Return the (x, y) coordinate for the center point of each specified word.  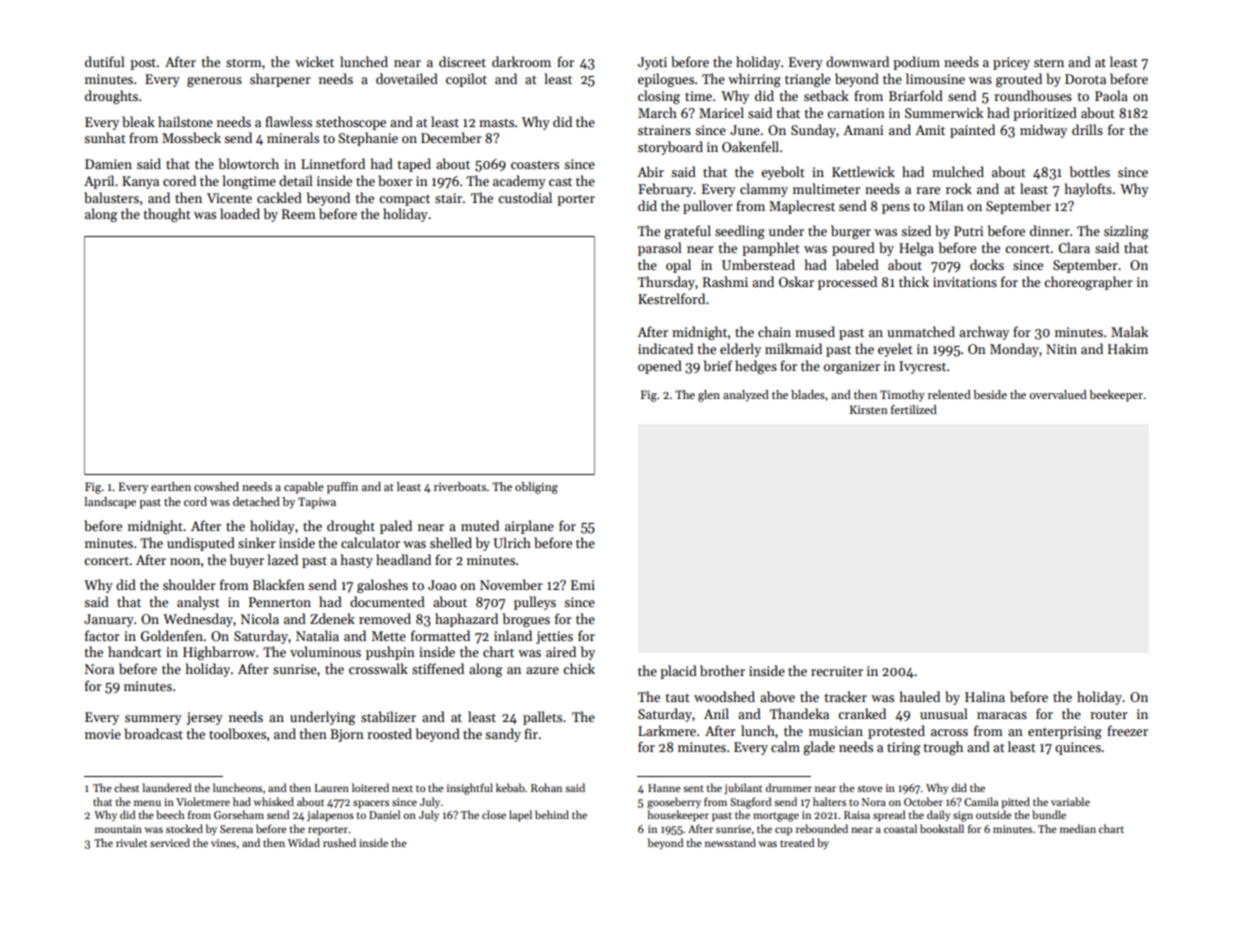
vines (223, 843)
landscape (110, 503)
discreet (462, 61)
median (1078, 828)
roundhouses (1033, 95)
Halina (985, 696)
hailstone (185, 121)
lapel (520, 816)
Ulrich (512, 542)
